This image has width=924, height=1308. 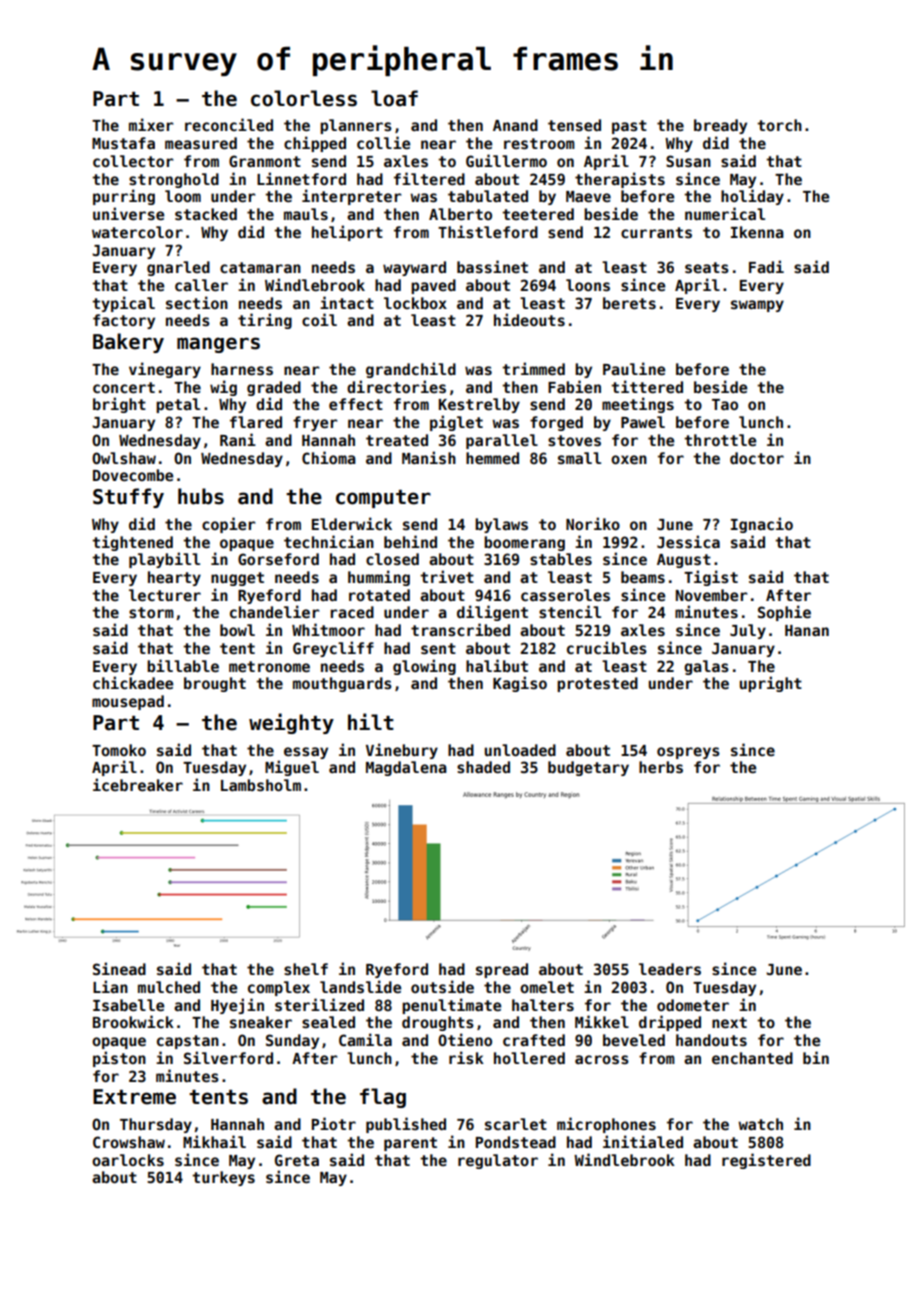 What do you see at coordinates (183, 196) in the image?
I see `loom` at bounding box center [183, 196].
